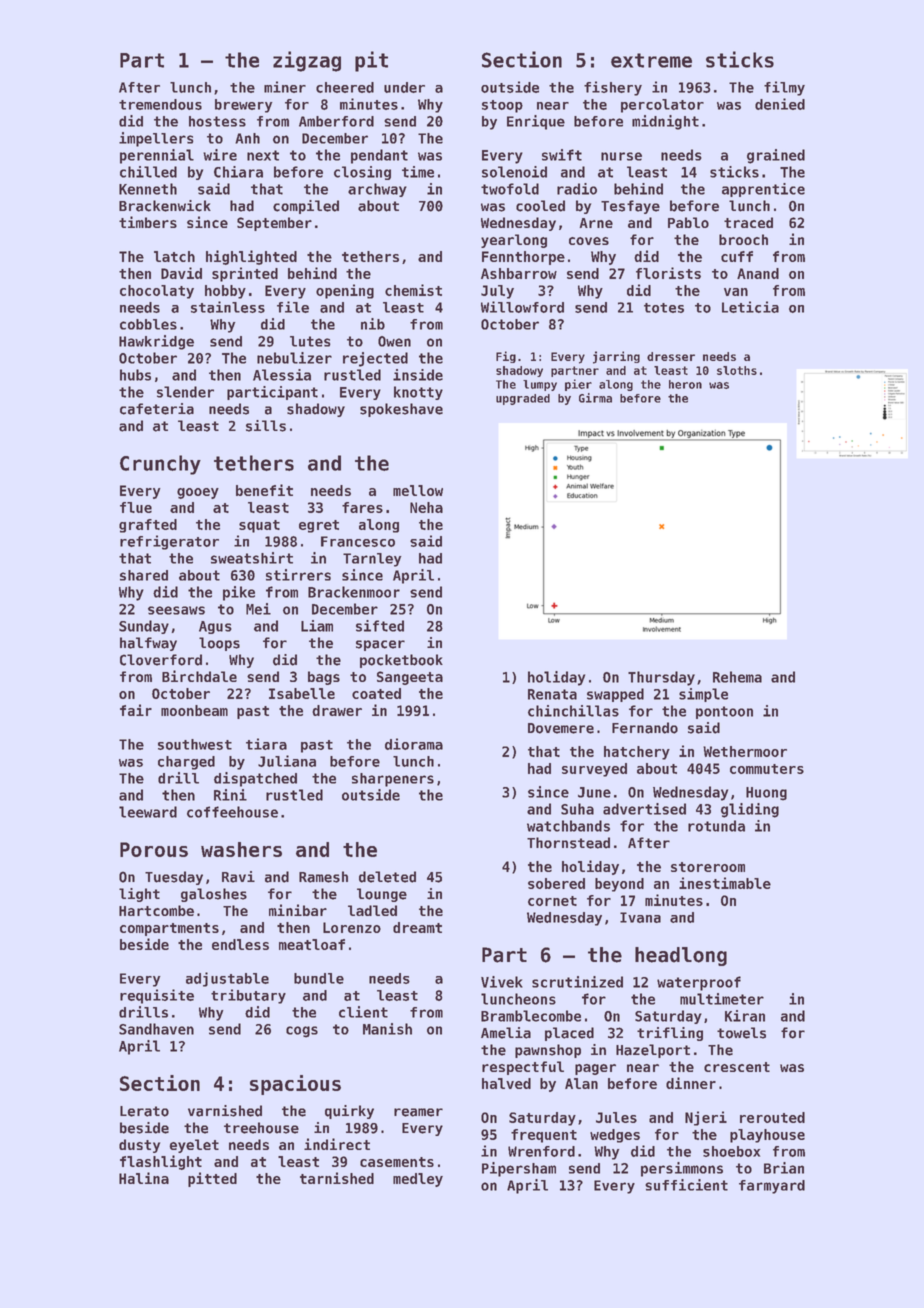  I want to click on Neha, so click(426, 507).
